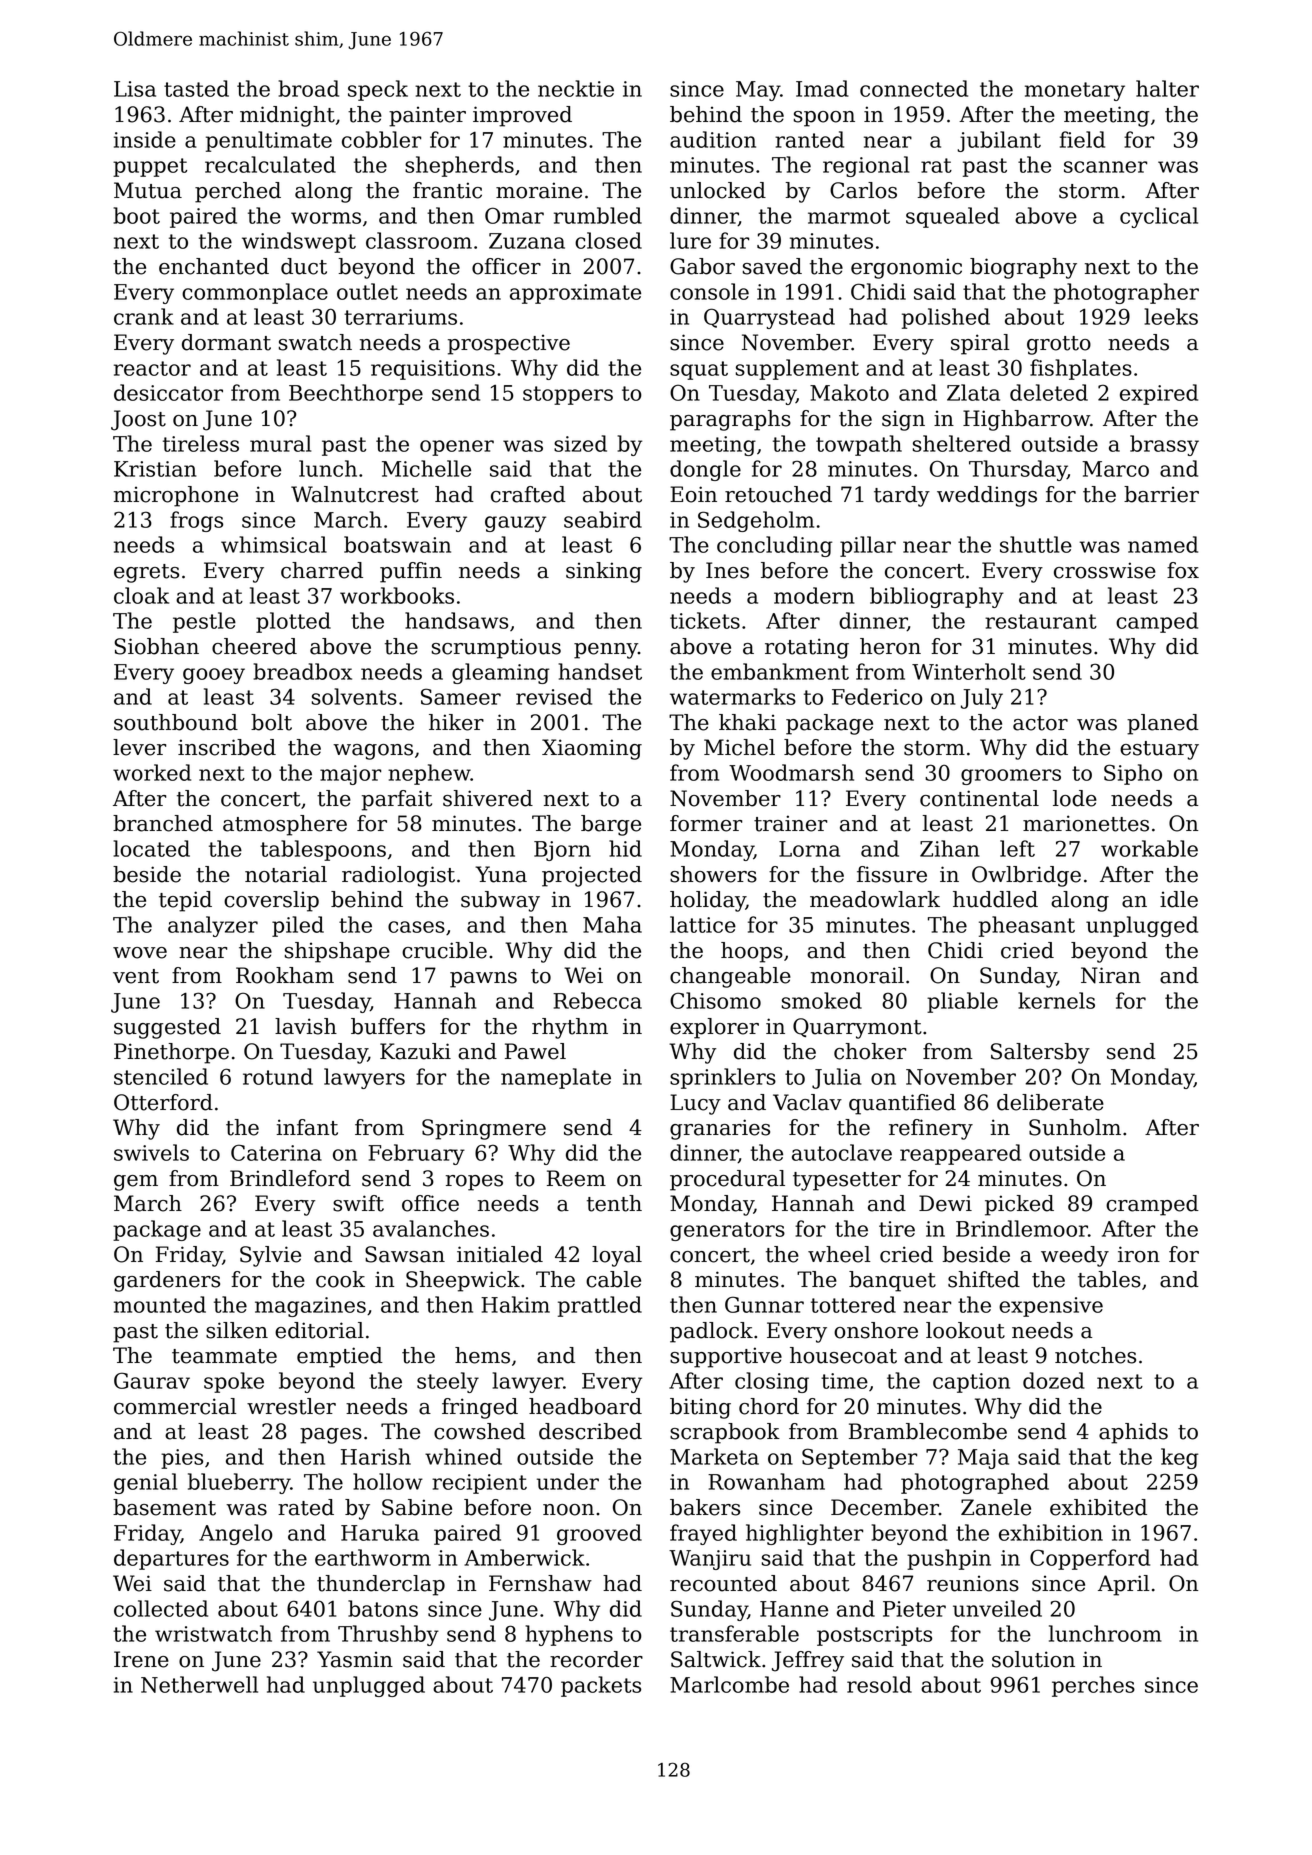 The image size is (1312, 1855). I want to click on retouched, so click(778, 494).
